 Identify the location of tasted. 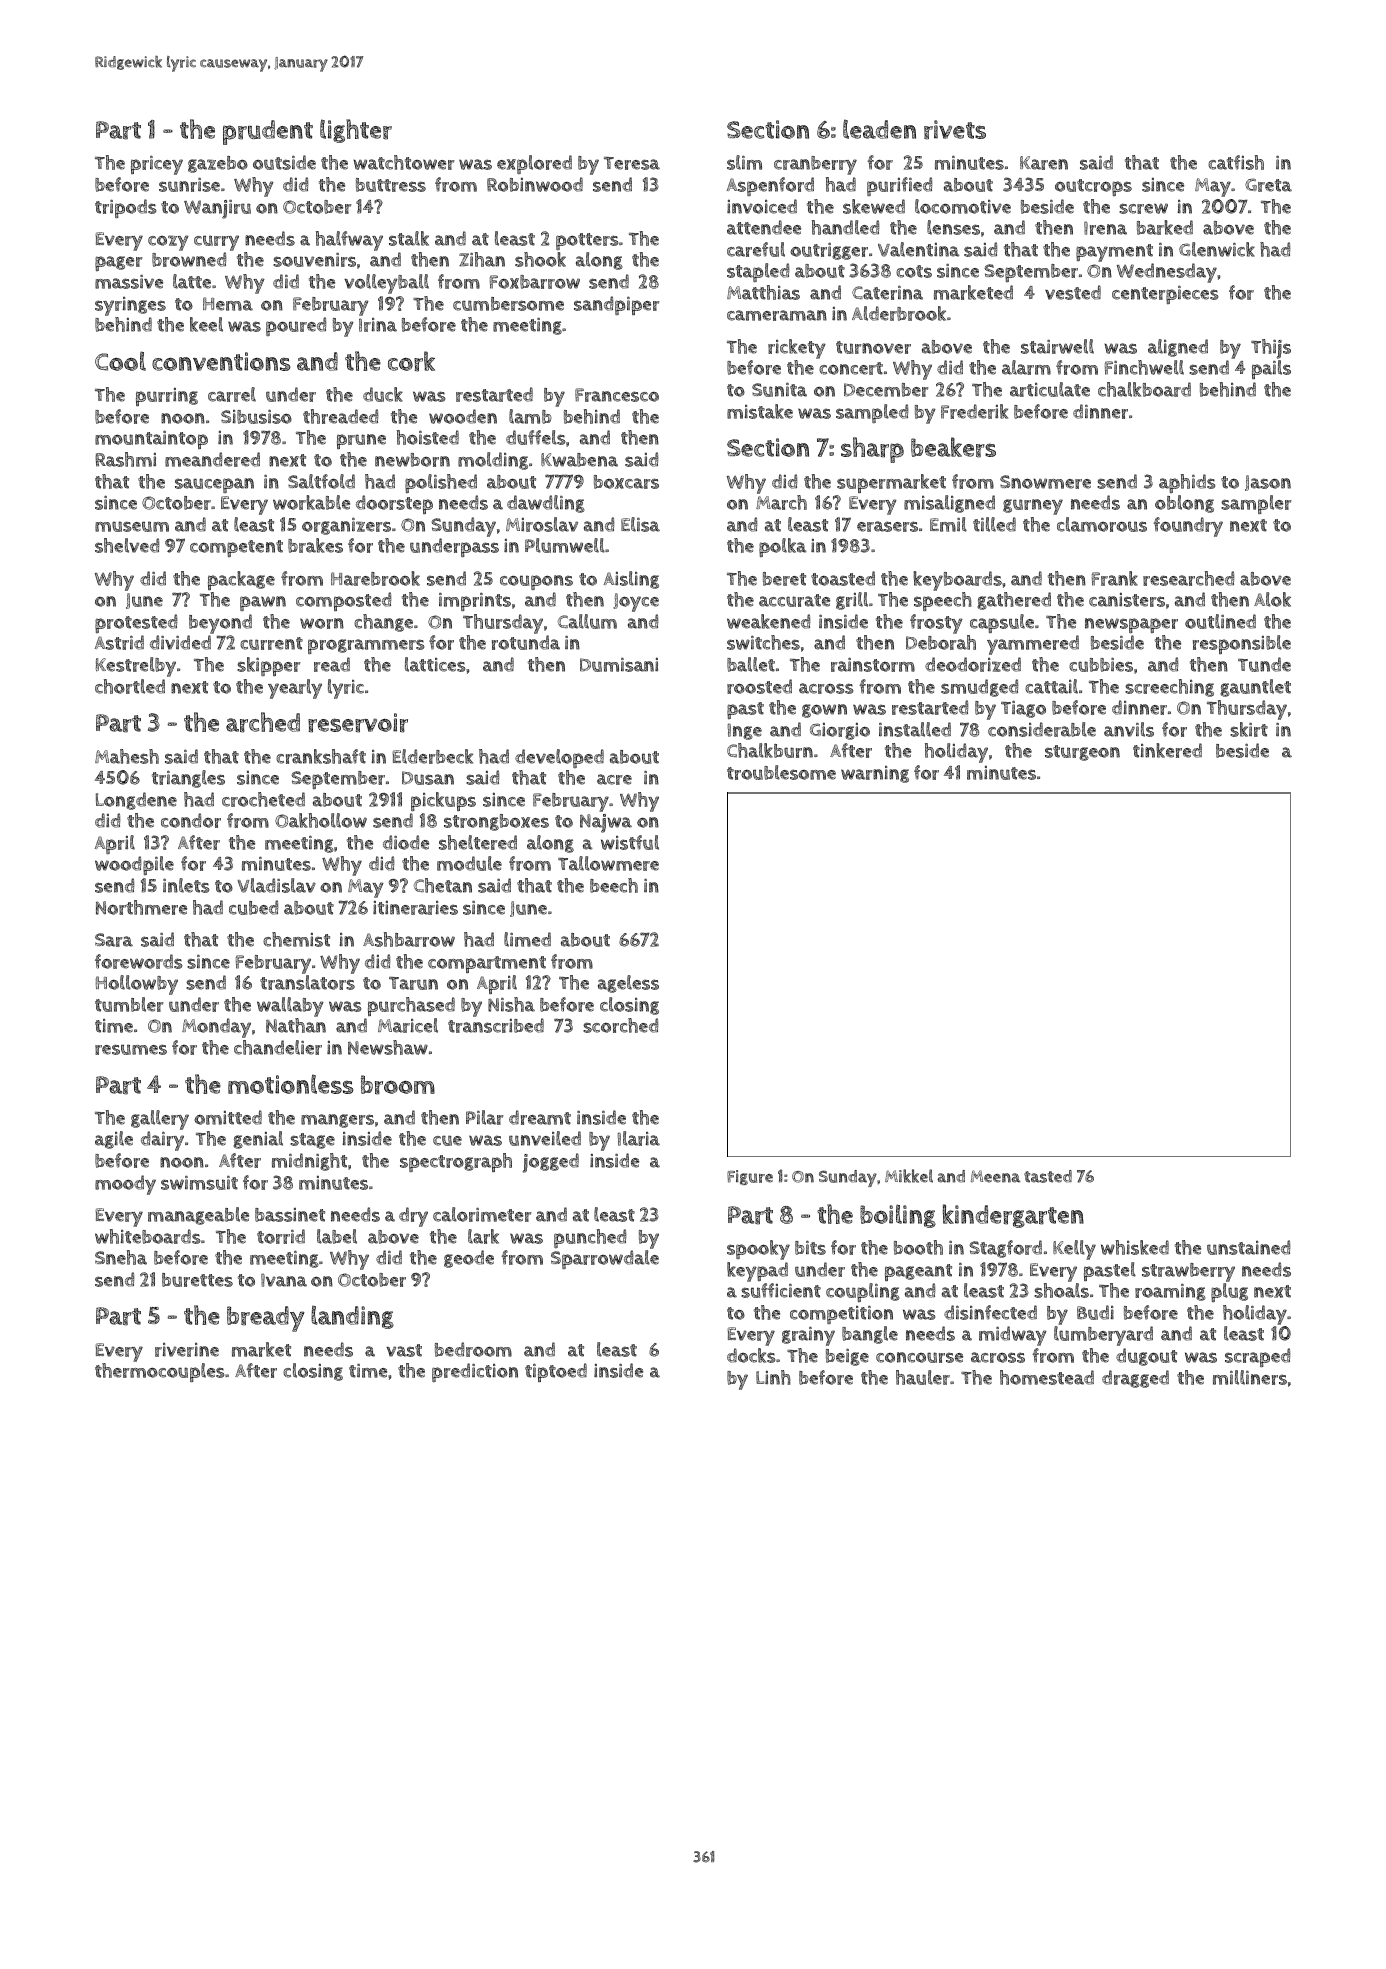
(1048, 1176).
